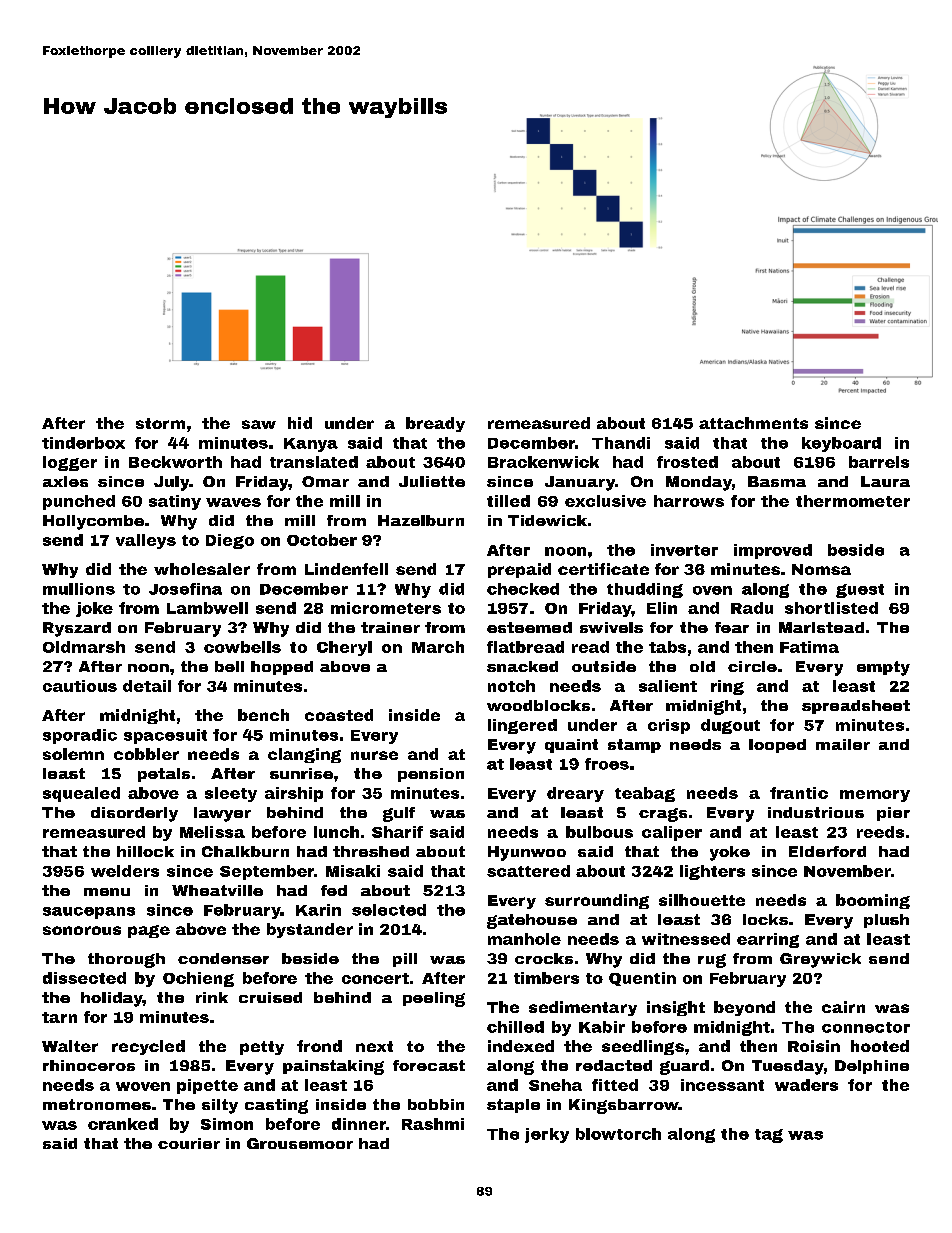  Describe the element at coordinates (207, 1086) in the image. I see `pipette` at that location.
